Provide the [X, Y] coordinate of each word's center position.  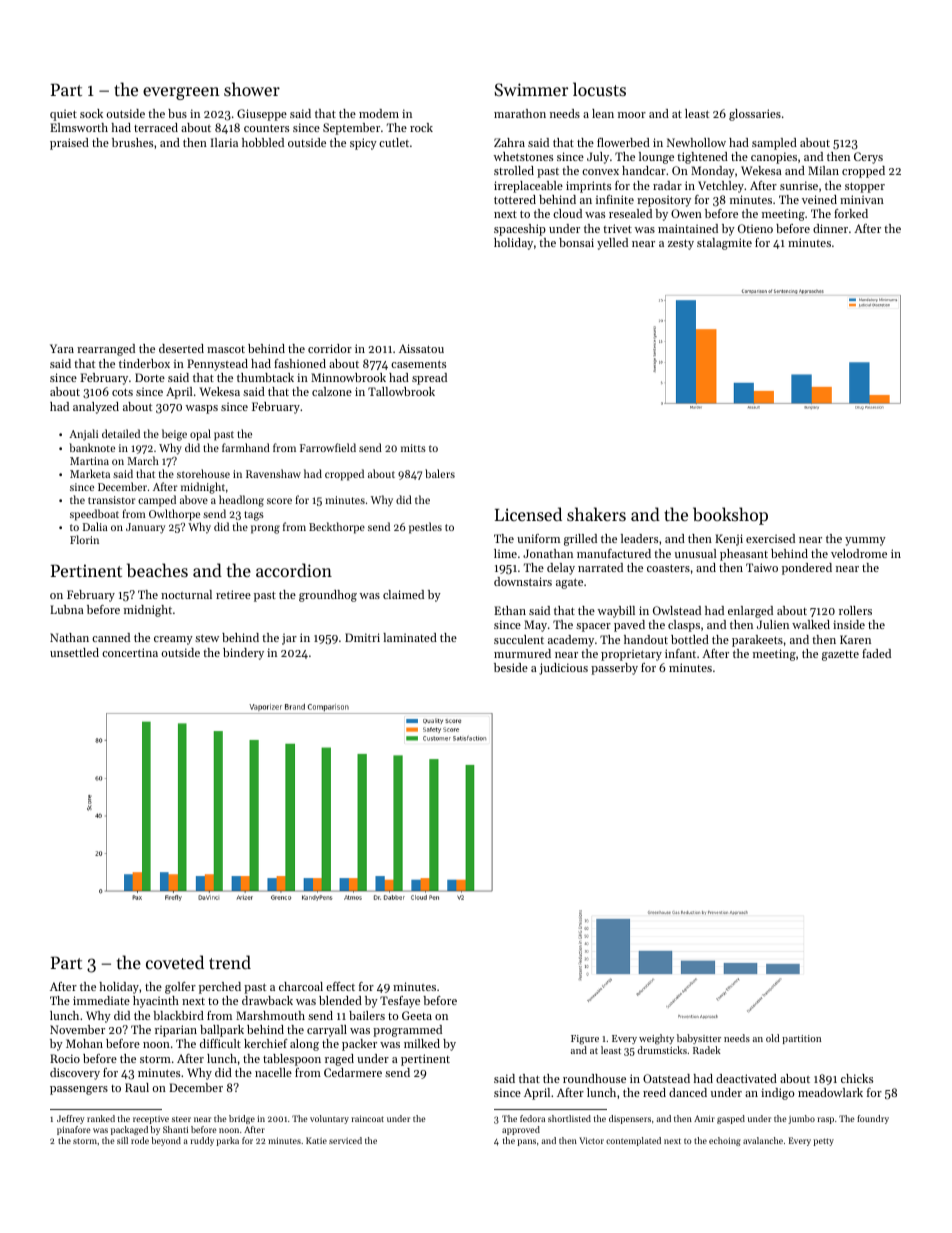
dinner [830, 228]
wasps [202, 409]
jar [289, 639]
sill [122, 1140]
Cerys [868, 158]
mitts [413, 448]
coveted [175, 962]
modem [379, 113]
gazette [840, 656]
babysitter [699, 1039]
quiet [63, 115]
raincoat [367, 1118]
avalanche [763, 1140]
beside [511, 667]
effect [340, 986]
